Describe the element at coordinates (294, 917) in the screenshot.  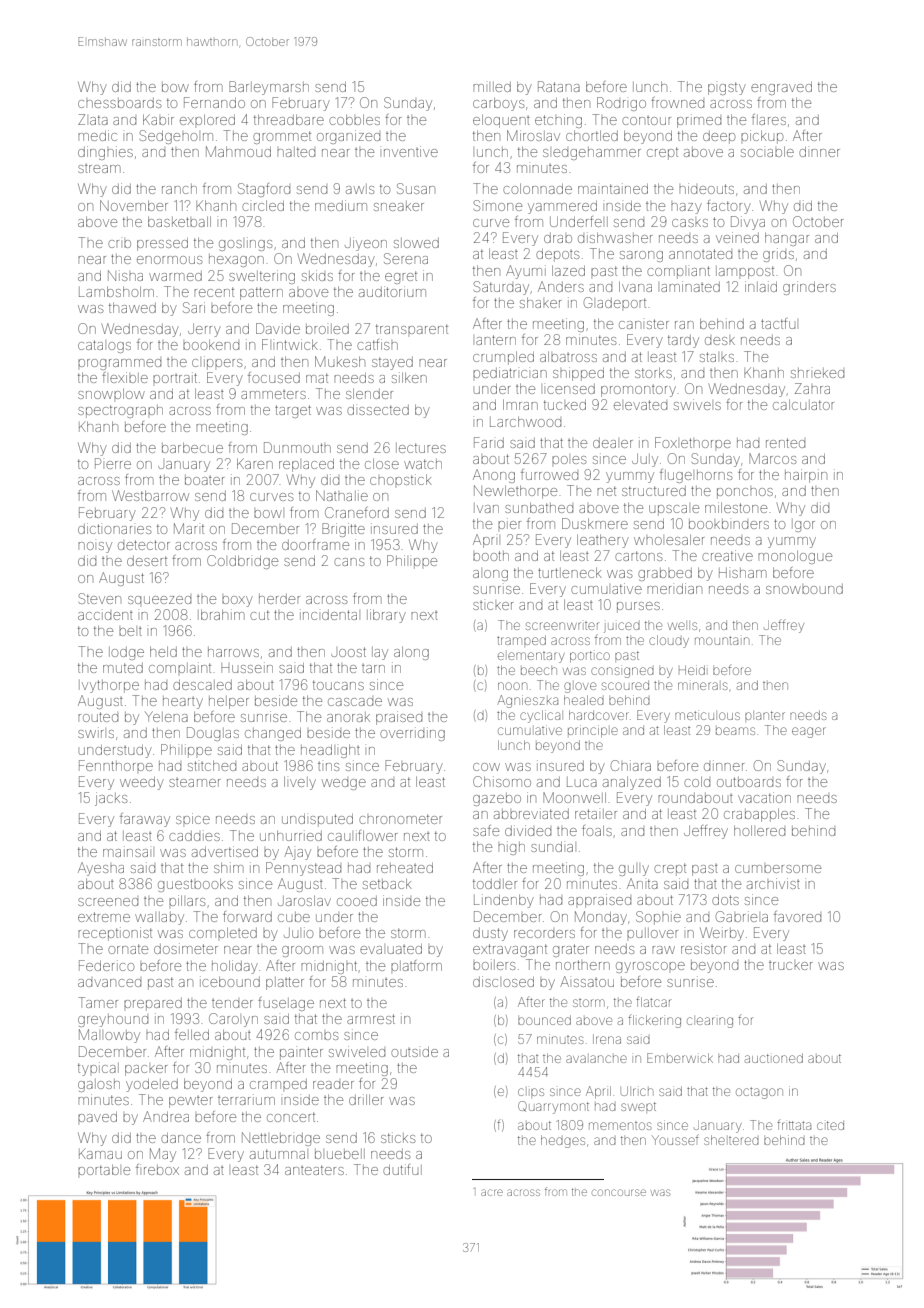
I see `cube` at that location.
